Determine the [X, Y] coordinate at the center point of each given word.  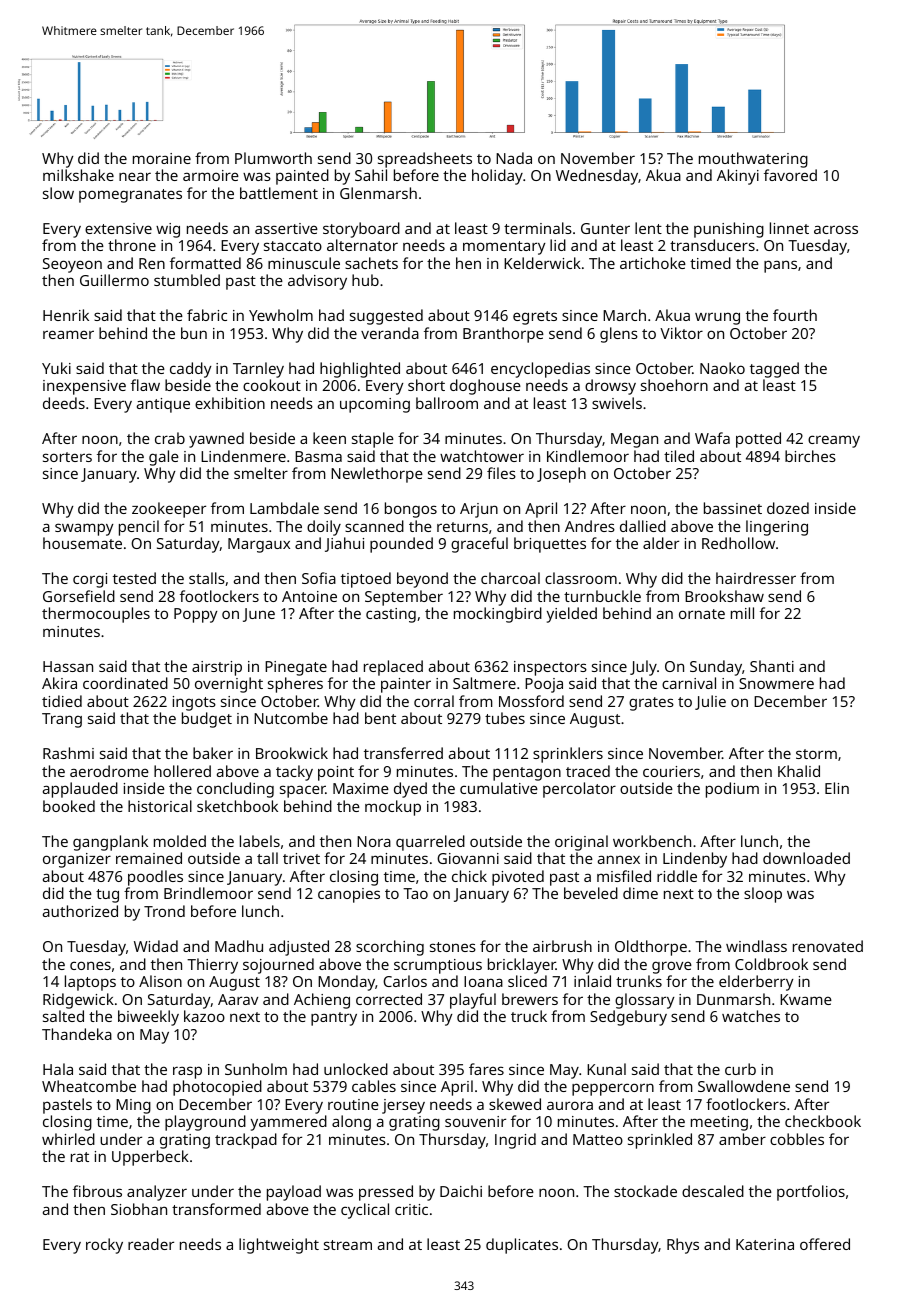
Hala [58, 1069]
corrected [389, 999]
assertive [286, 228]
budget [207, 720]
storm [816, 754]
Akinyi [738, 177]
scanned [374, 526]
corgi [90, 580]
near [135, 176]
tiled [679, 456]
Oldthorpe [651, 948]
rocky [104, 1246]
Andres [590, 526]
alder [661, 543]
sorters [67, 457]
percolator [579, 790]
